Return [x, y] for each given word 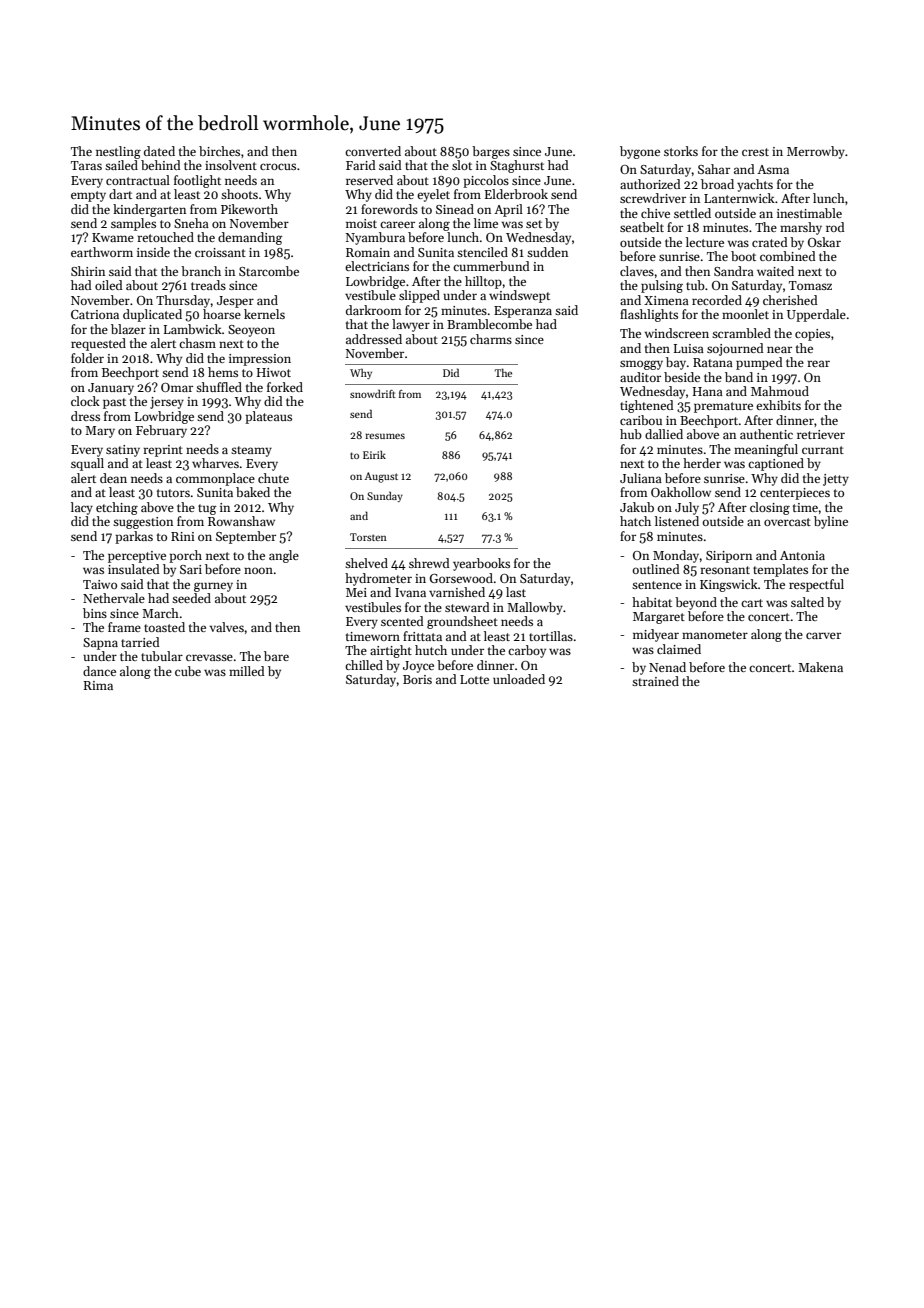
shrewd [429, 563]
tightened [647, 406]
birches [219, 151]
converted [373, 151]
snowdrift [373, 393]
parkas [134, 537]
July [687, 508]
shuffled [219, 387]
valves [226, 627]
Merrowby [816, 152]
